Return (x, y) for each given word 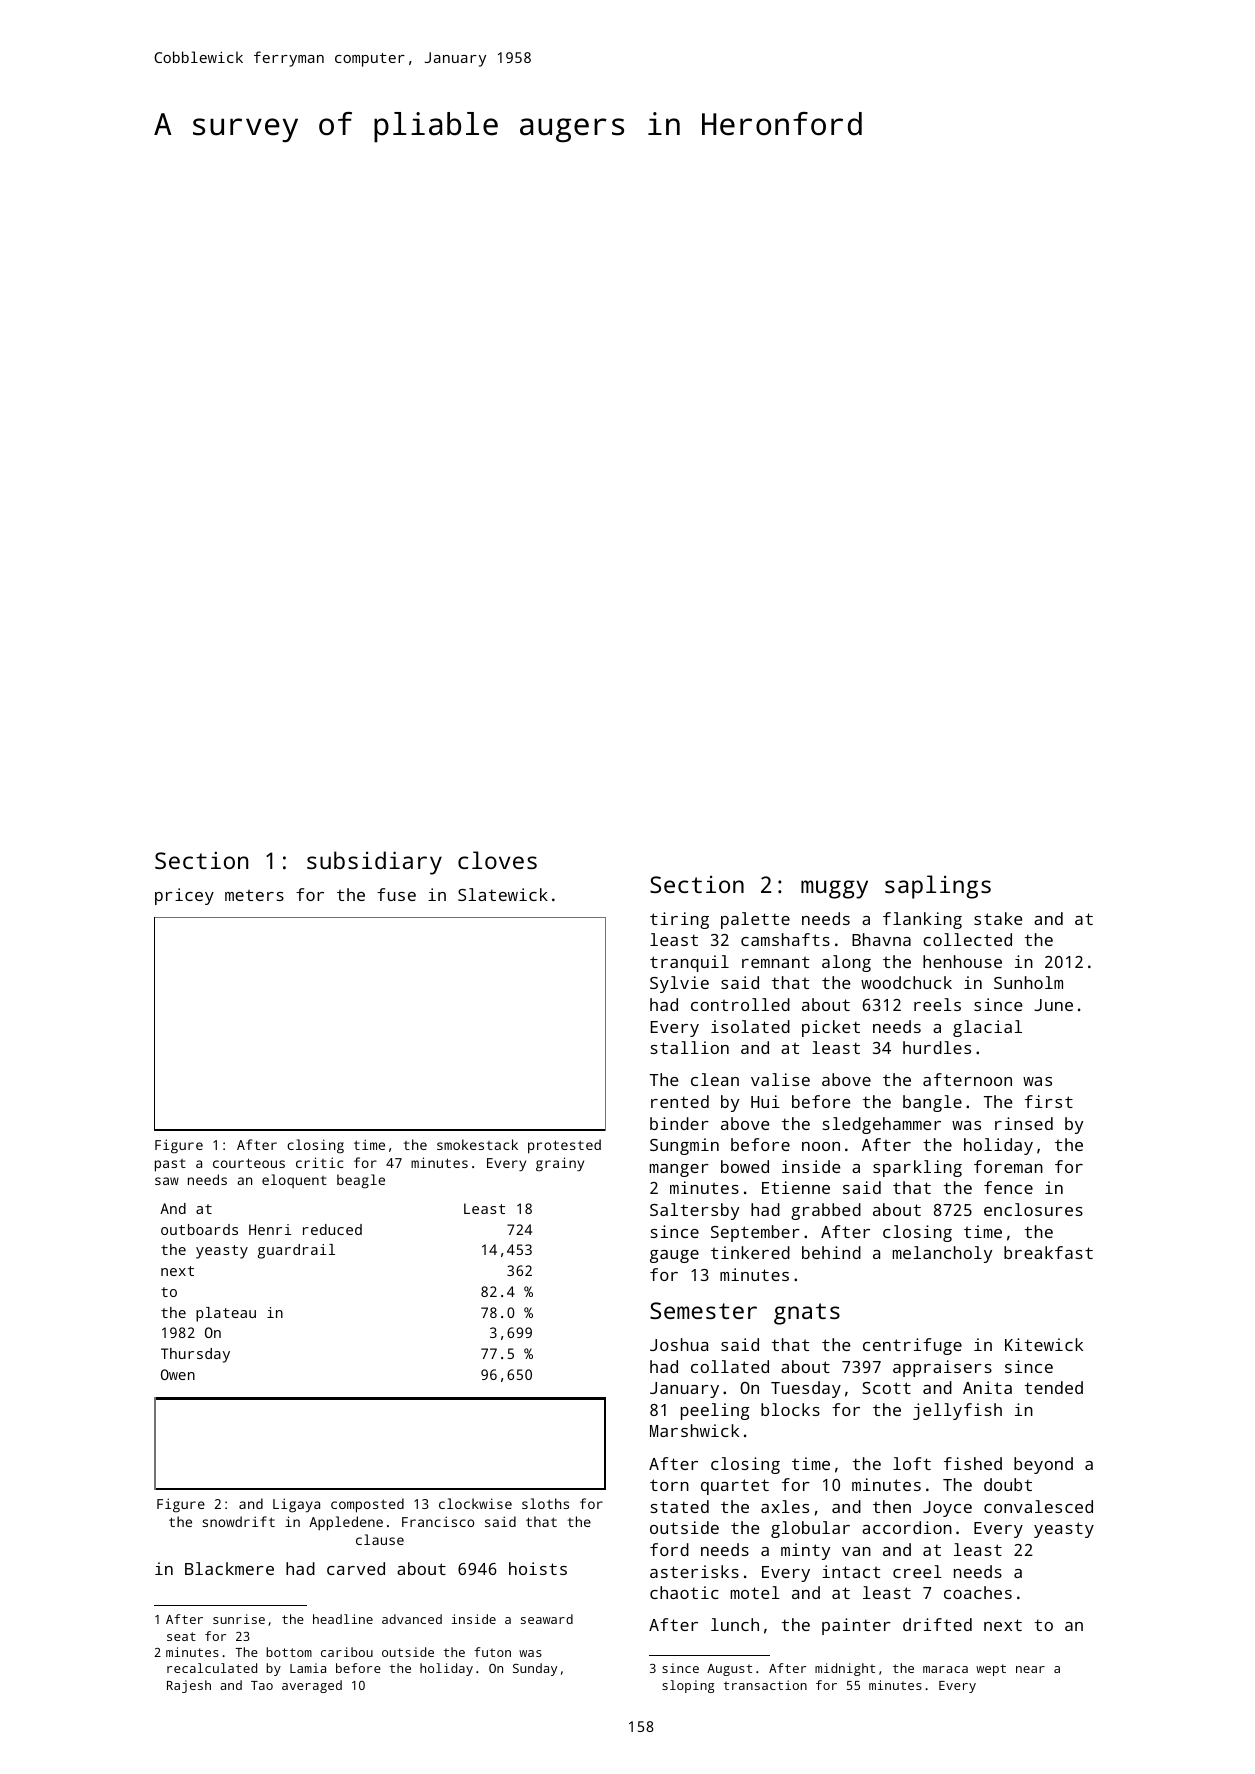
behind (831, 1252)
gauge (674, 1256)
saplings (938, 887)
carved (356, 1568)
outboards (199, 1229)
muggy (834, 889)
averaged (312, 1686)
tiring (679, 920)
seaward (547, 1619)
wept (991, 1670)
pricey (184, 896)
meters (254, 895)
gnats (807, 1314)
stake (998, 918)
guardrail (296, 1251)
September (755, 1233)
